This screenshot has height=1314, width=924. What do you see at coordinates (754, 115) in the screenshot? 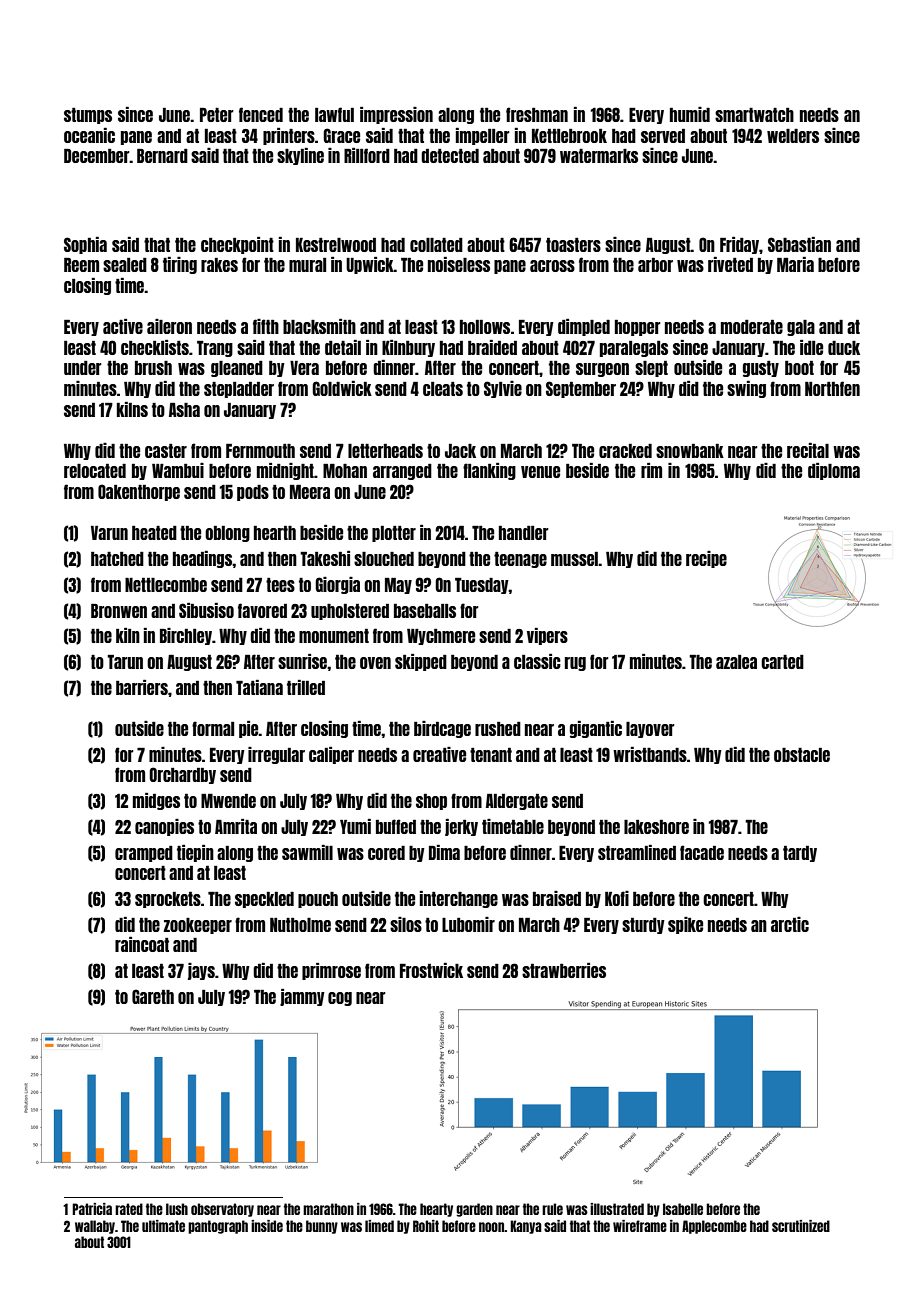
I see `smartwatch` at bounding box center [754, 115].
